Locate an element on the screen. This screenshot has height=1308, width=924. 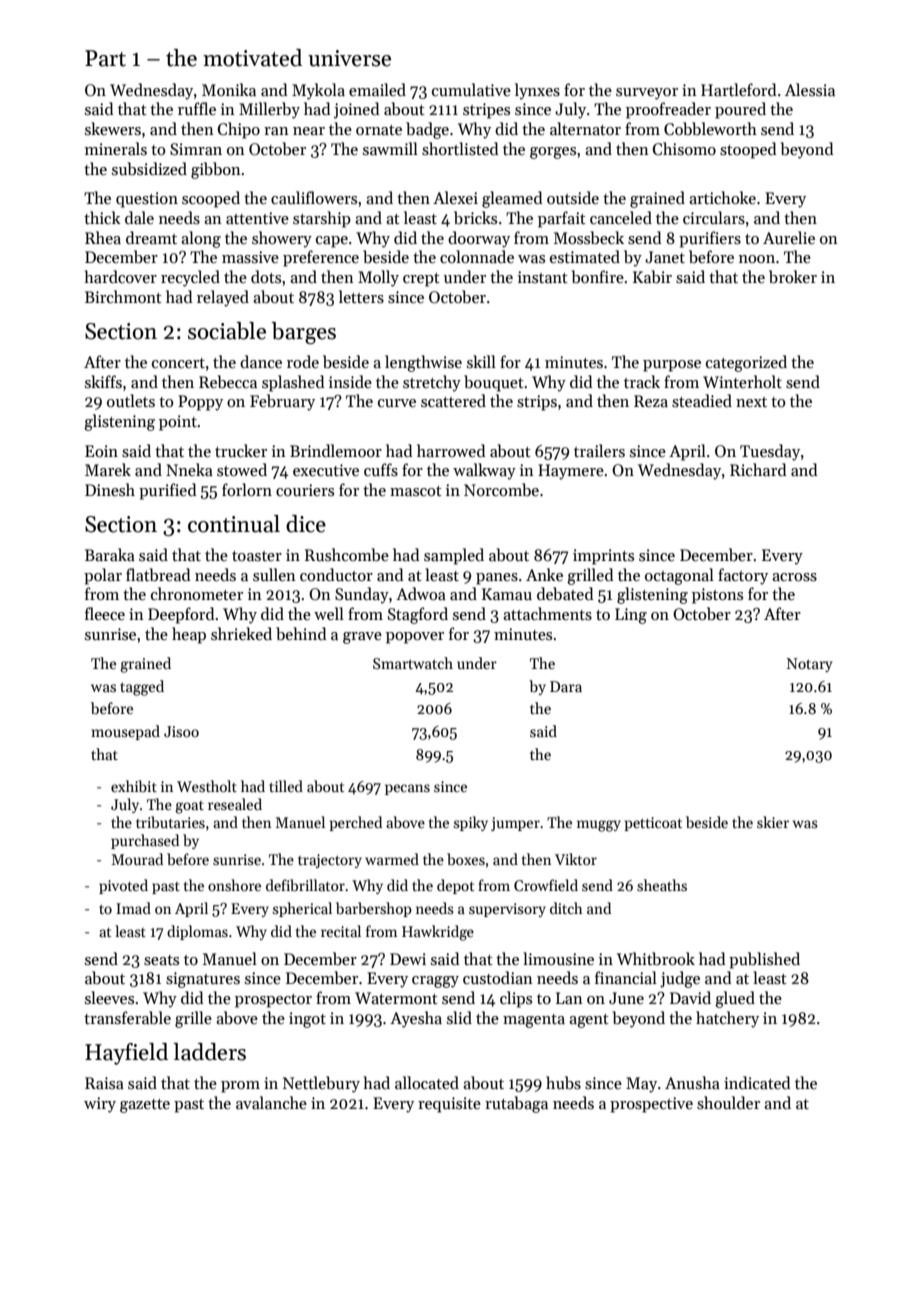
motivated is located at coordinates (252, 58).
